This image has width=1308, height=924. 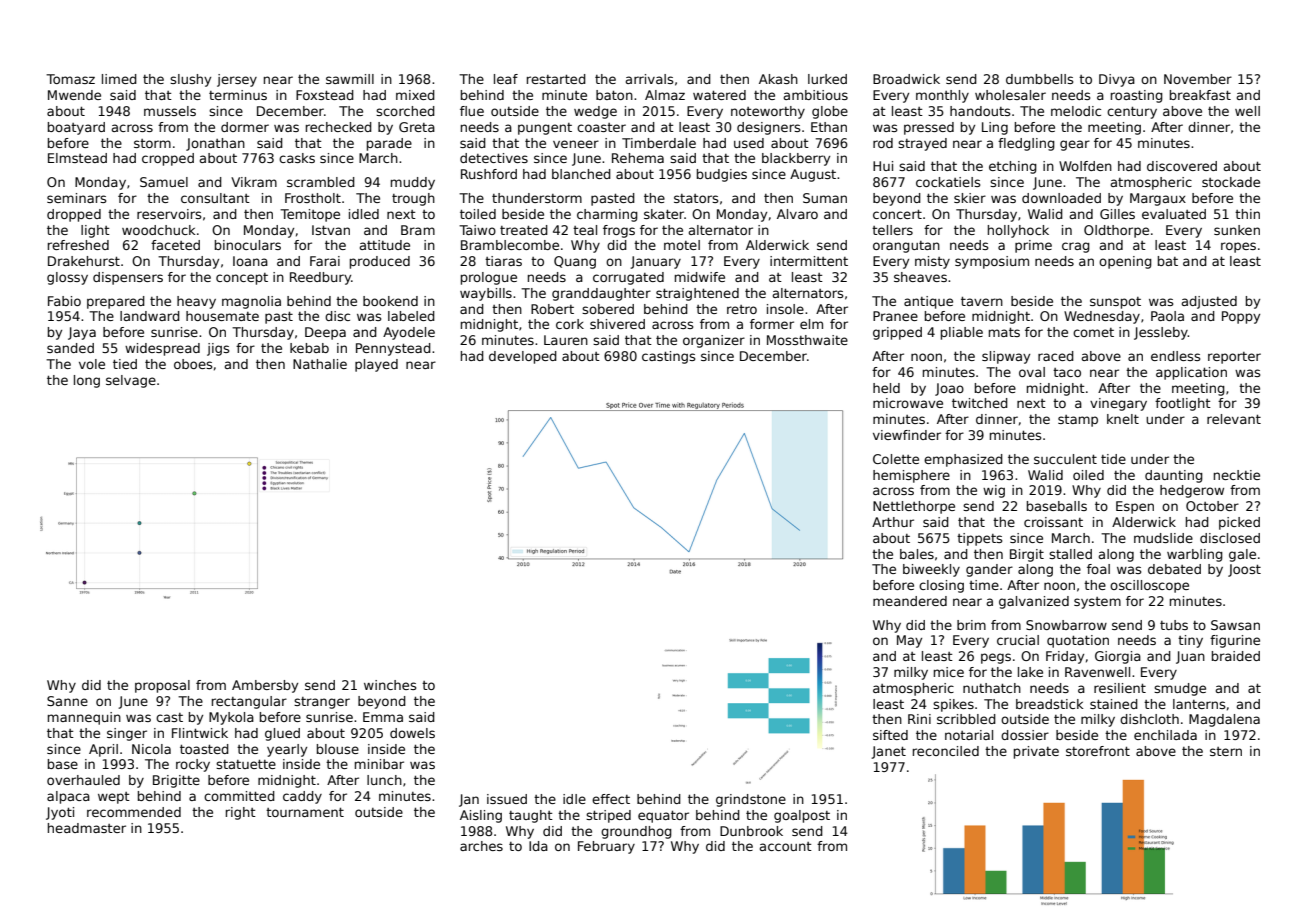 I want to click on Broadwick, so click(x=906, y=79).
